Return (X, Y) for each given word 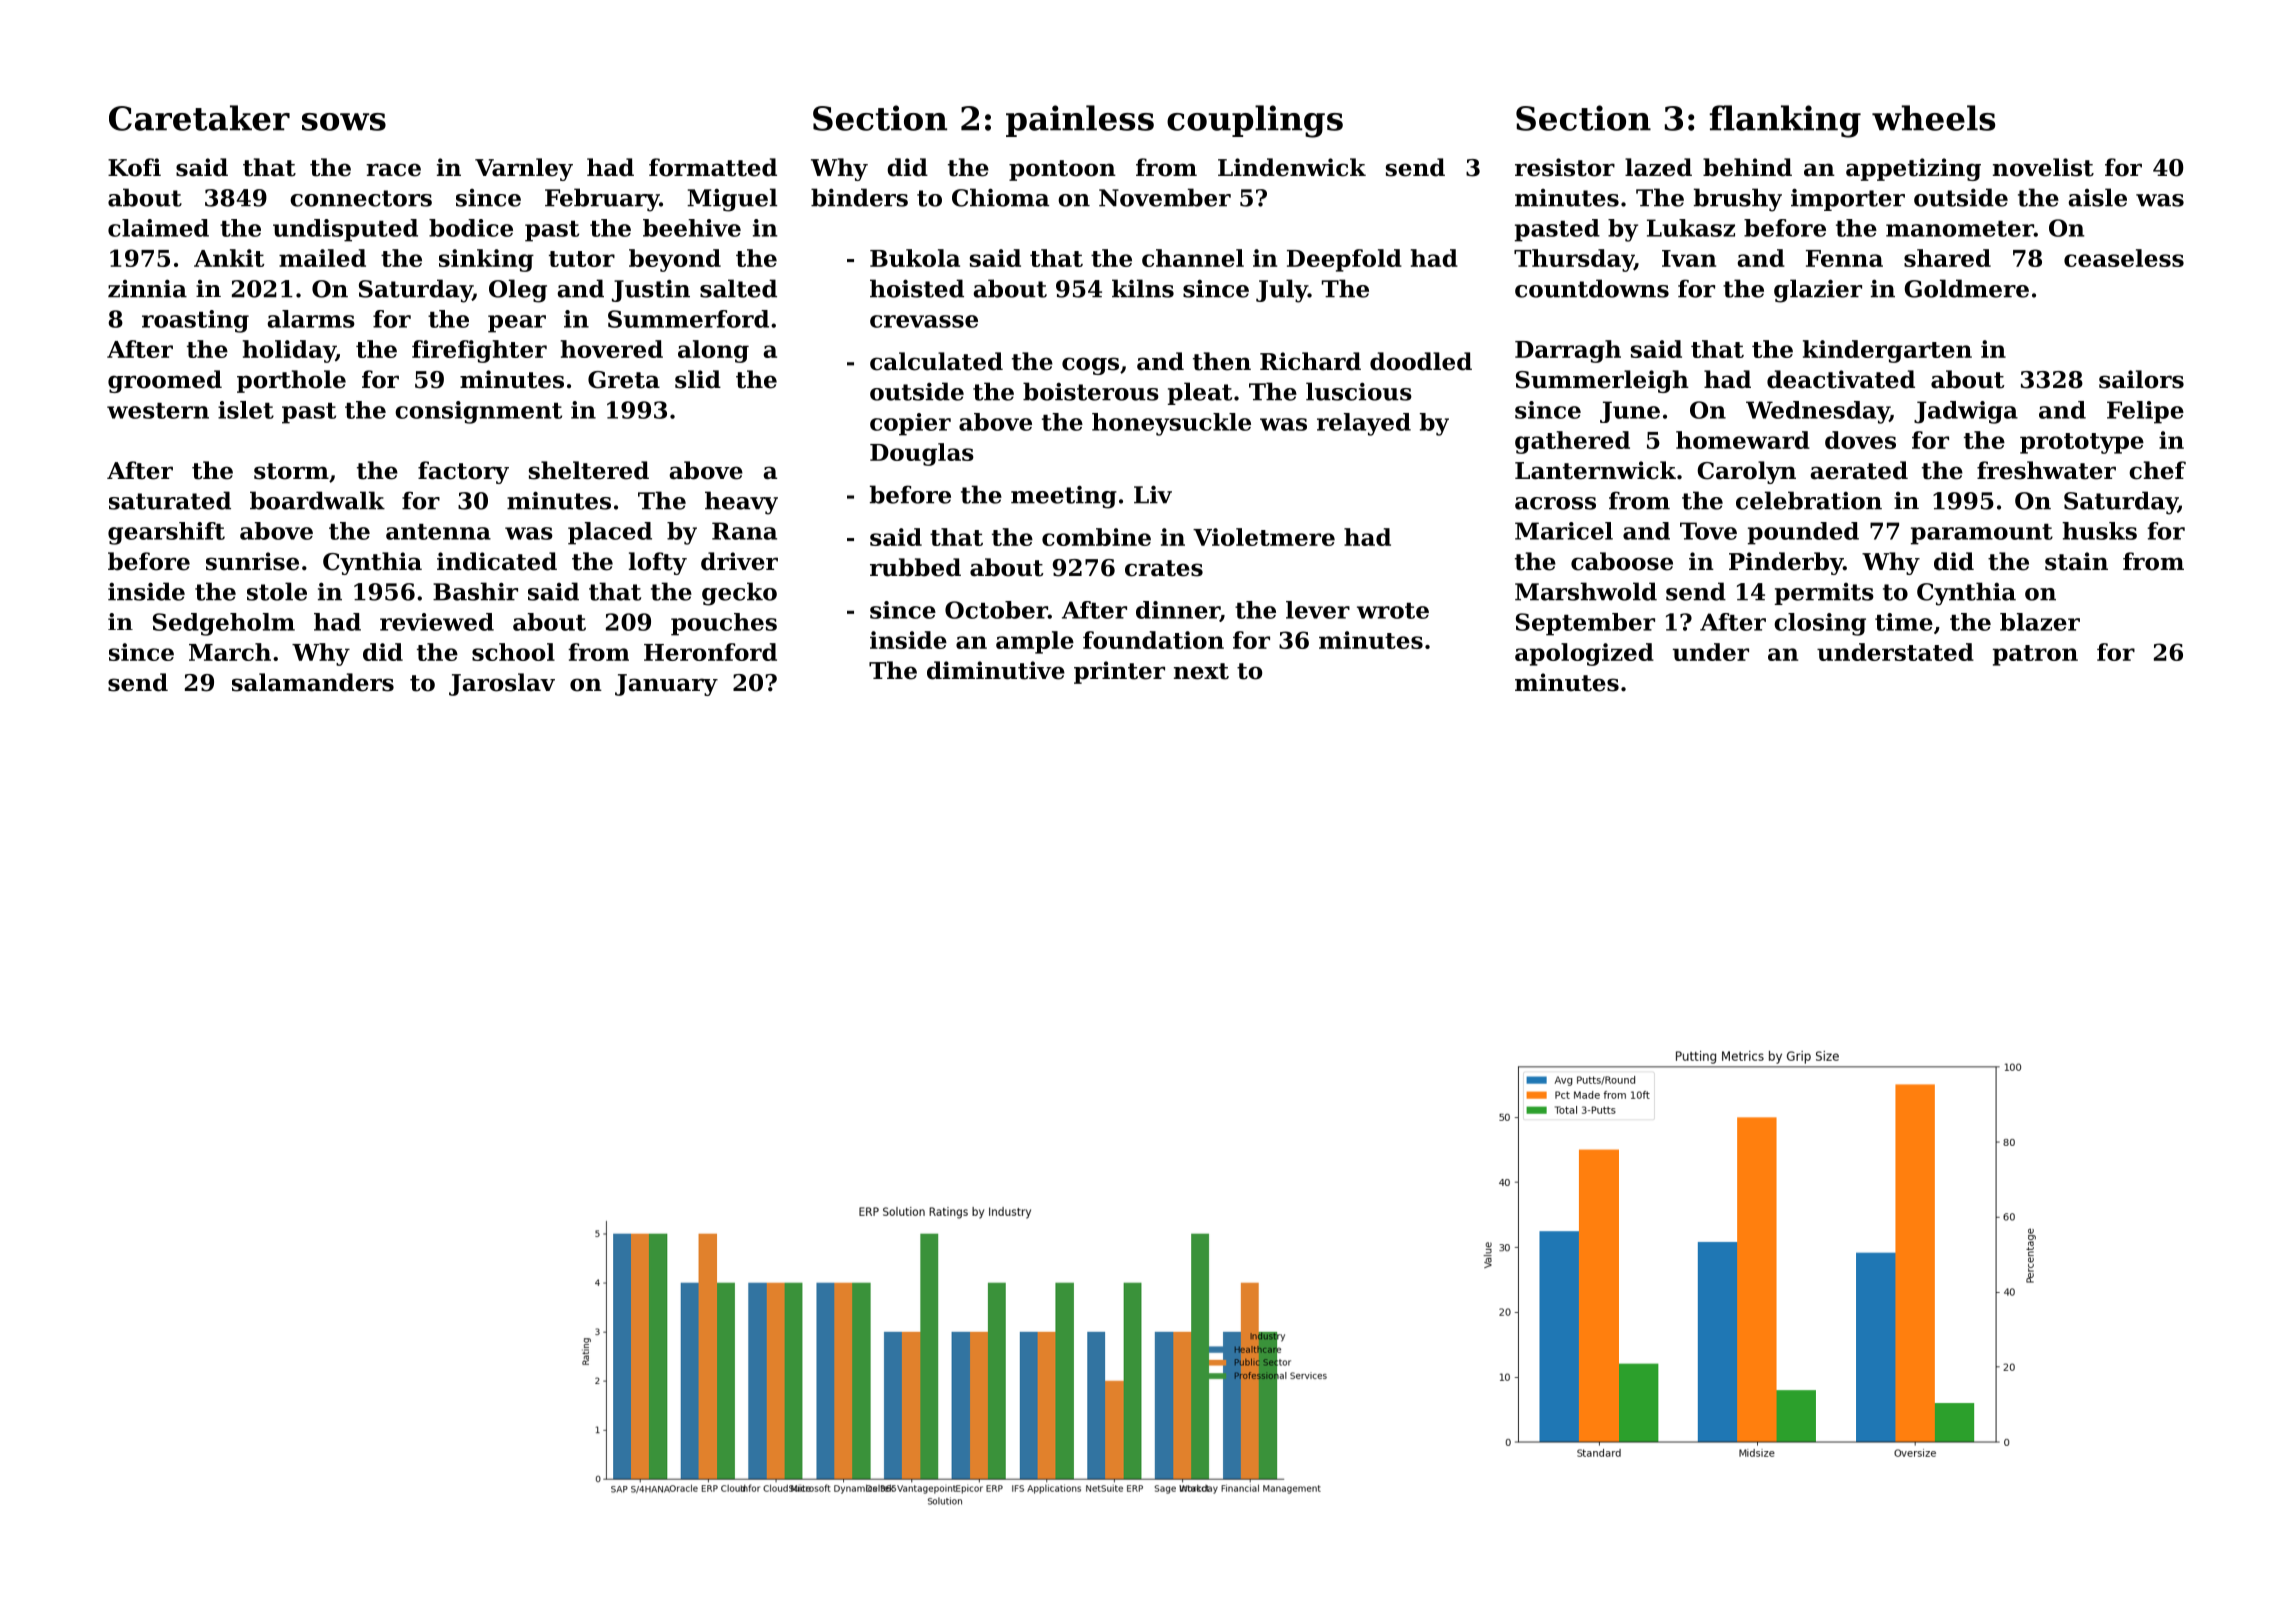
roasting (195, 321)
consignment (478, 412)
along (713, 351)
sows (344, 122)
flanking (1785, 121)
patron (2035, 655)
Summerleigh (1602, 381)
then (1222, 361)
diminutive (996, 670)
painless (1080, 121)
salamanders (313, 682)
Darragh (1568, 351)
